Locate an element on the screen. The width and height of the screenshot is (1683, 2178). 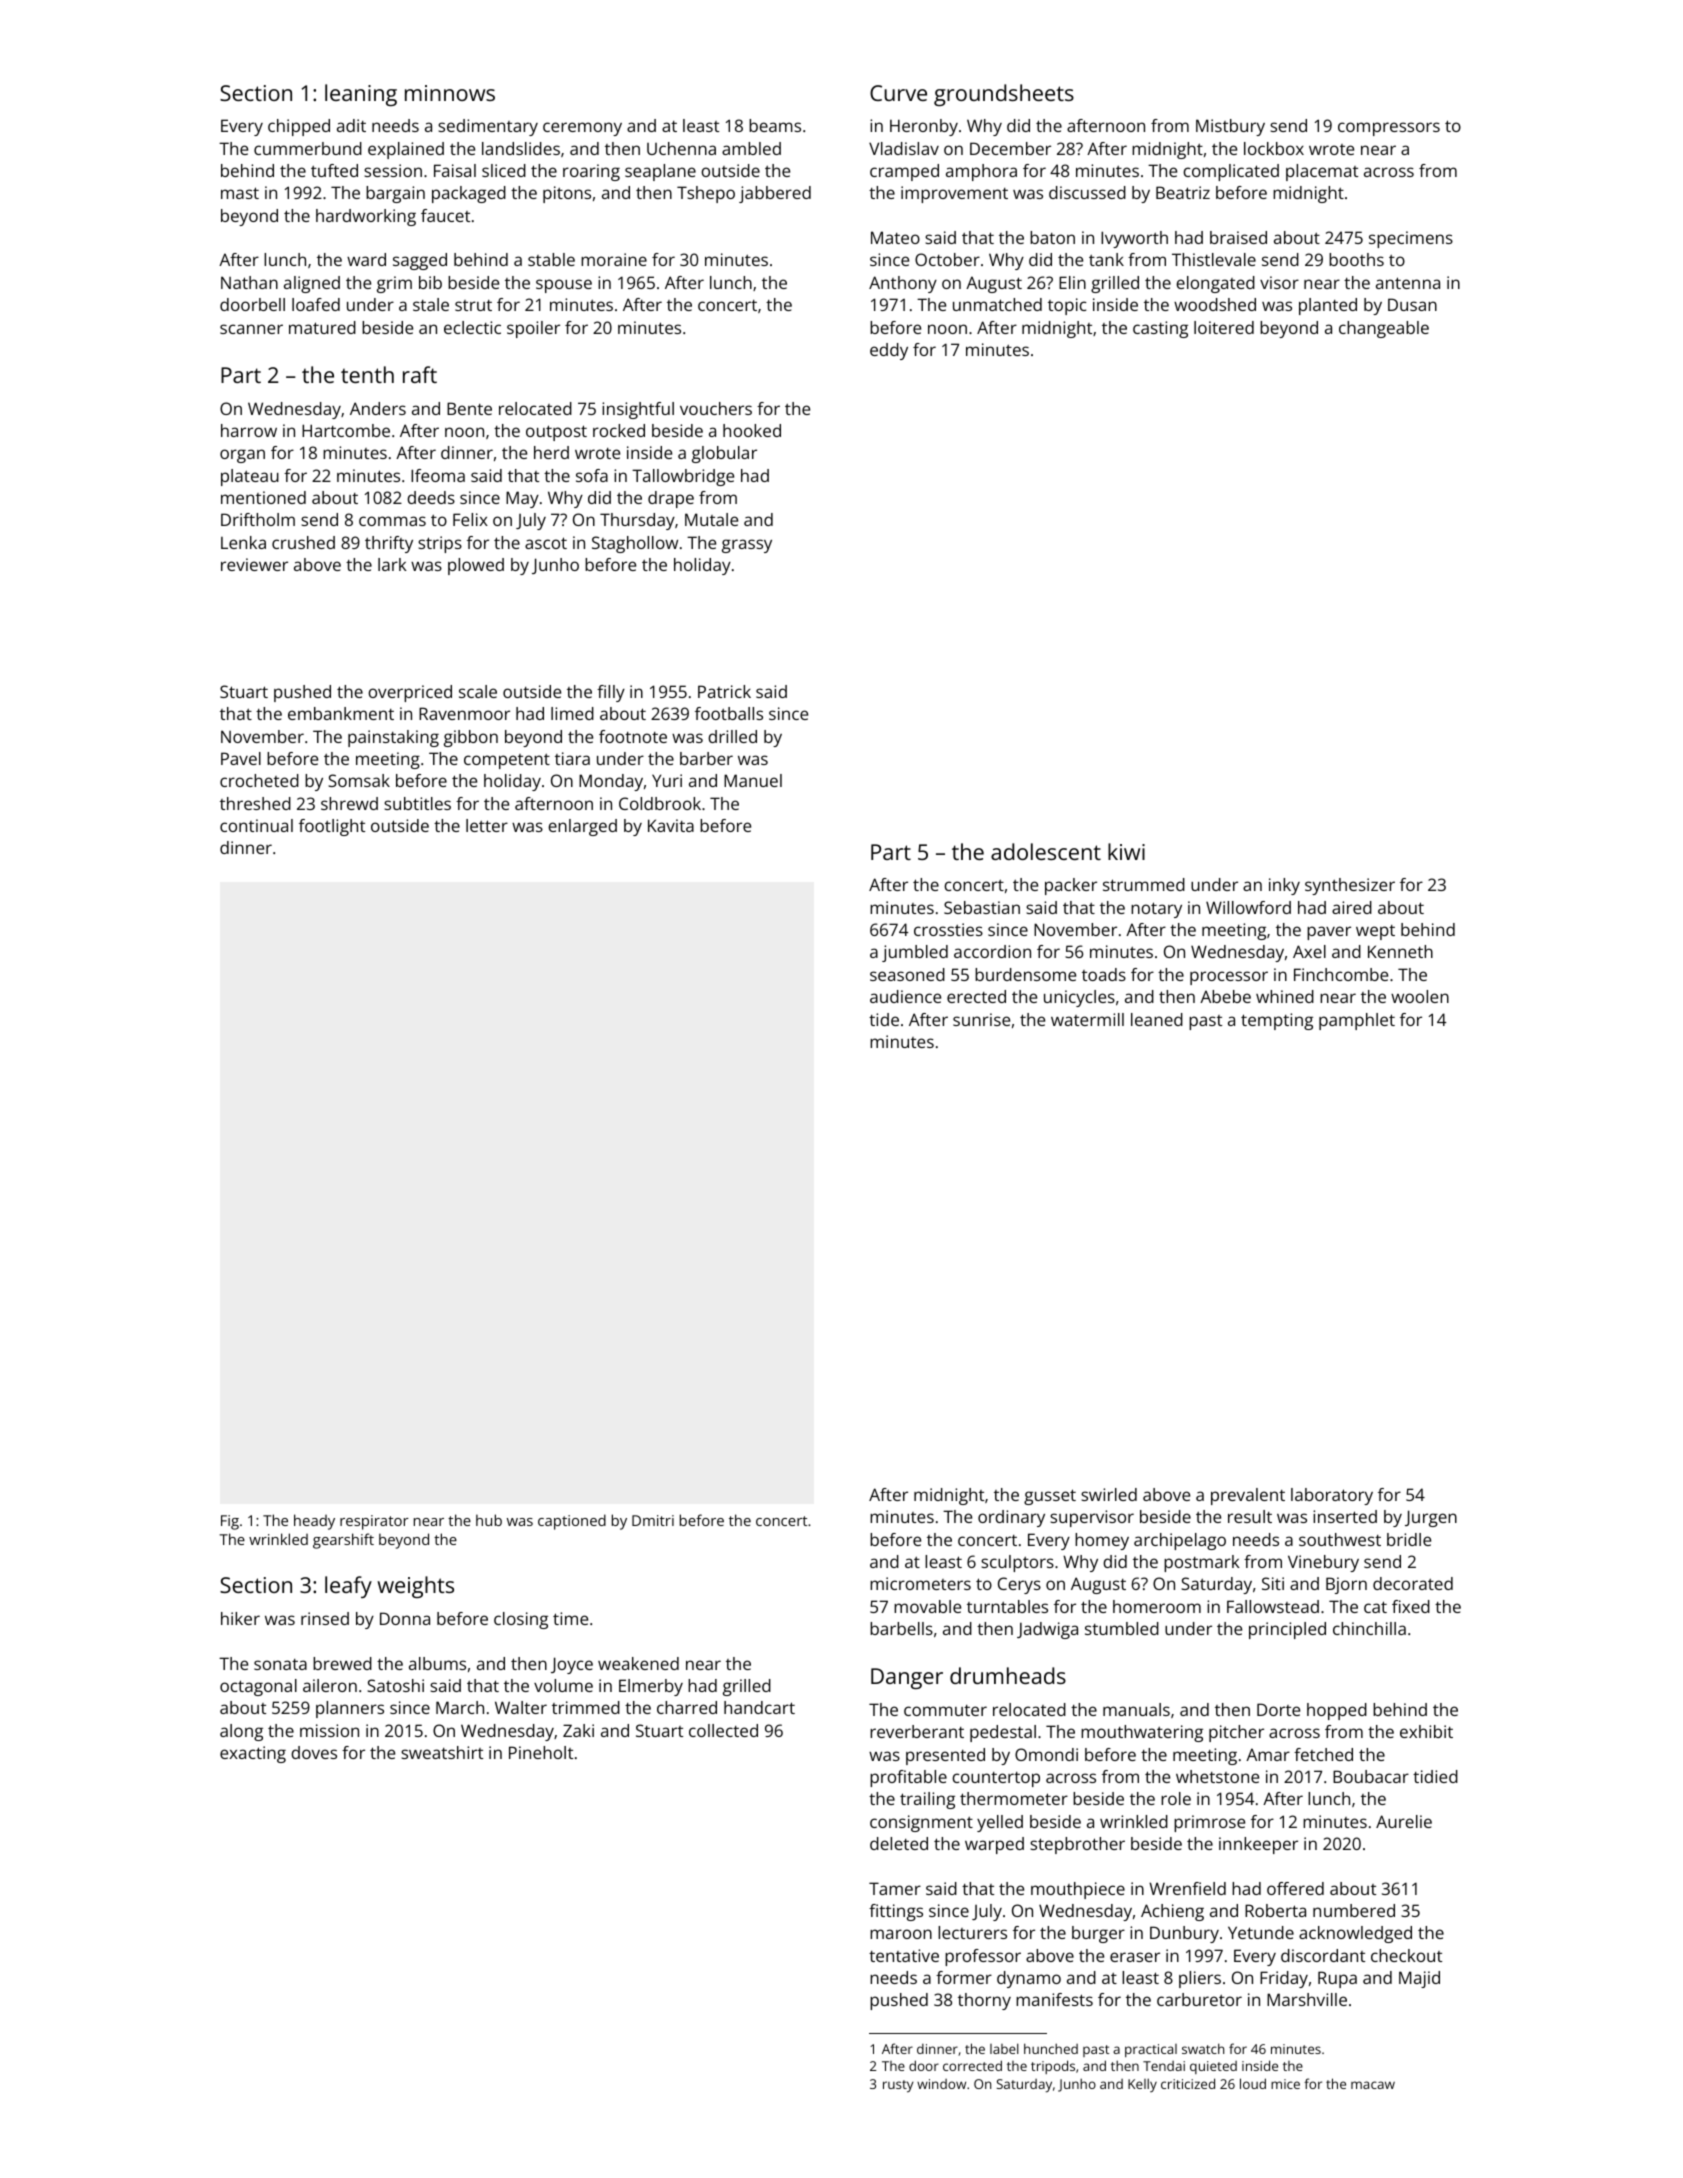
Tshepo is located at coordinates (706, 194).
